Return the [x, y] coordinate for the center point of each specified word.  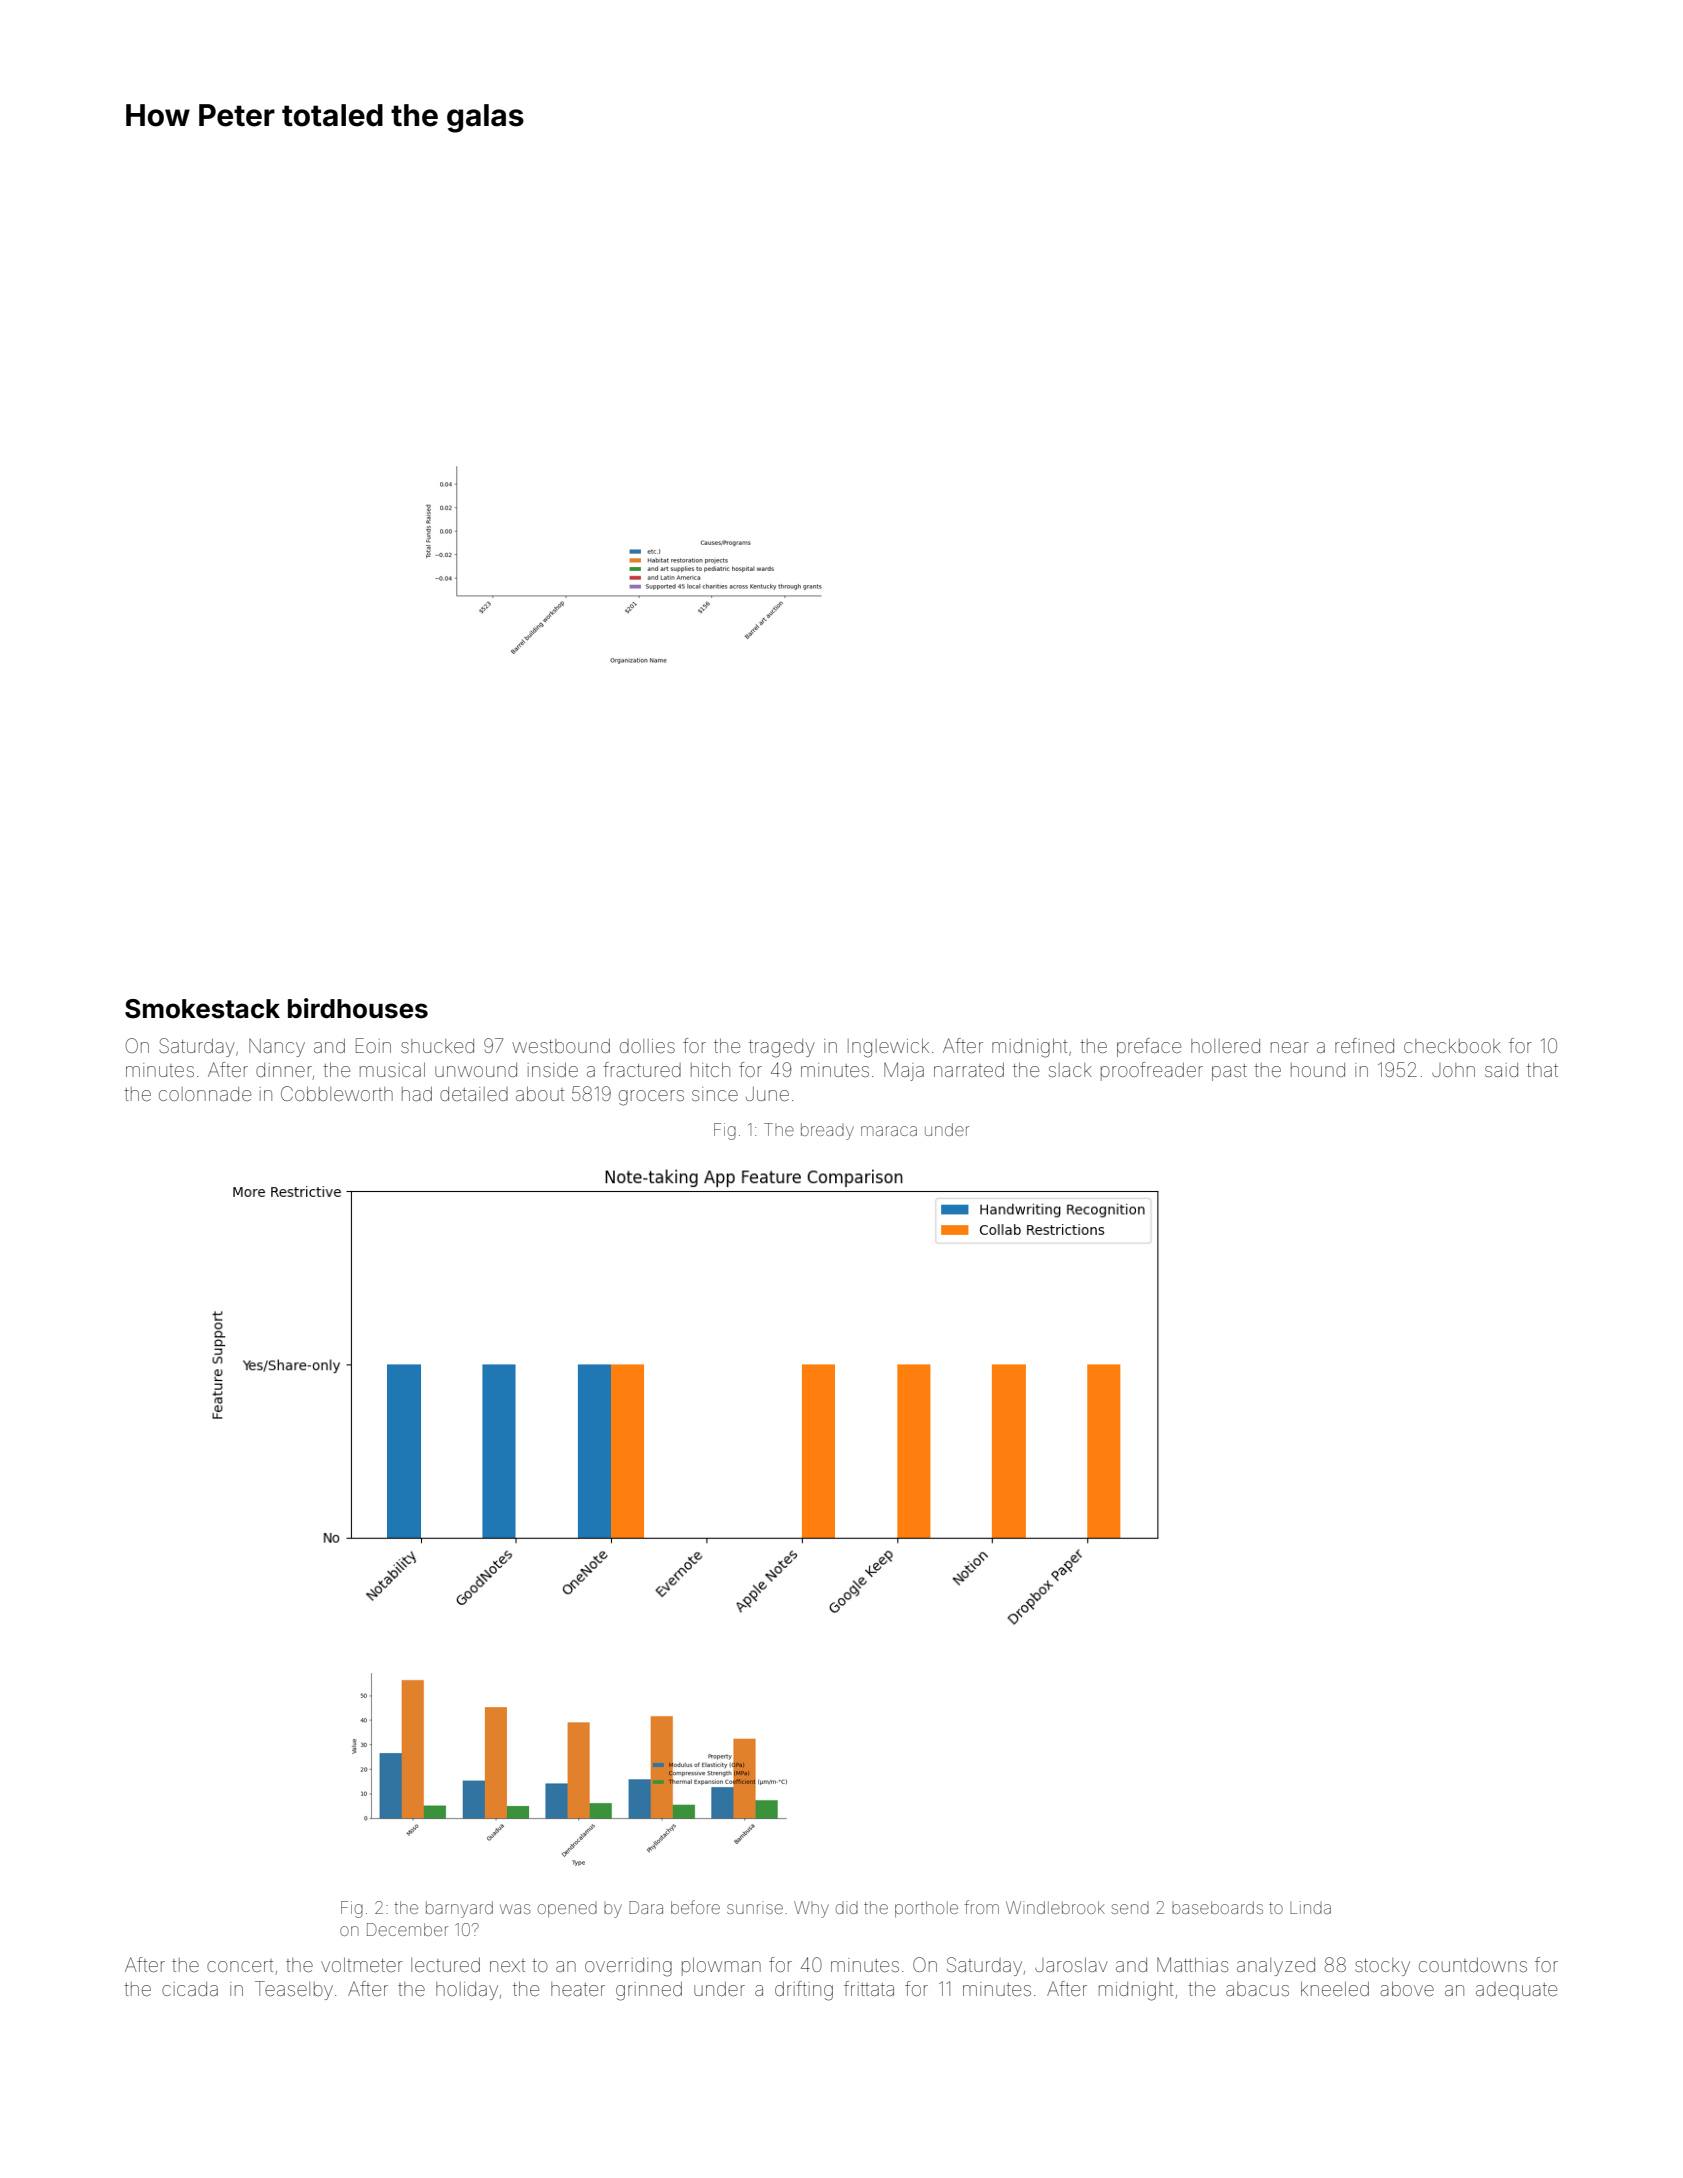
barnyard [459, 1909]
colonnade [205, 1094]
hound [1318, 1070]
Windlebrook [1055, 1907]
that [1542, 1070]
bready [827, 1131]
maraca [889, 1131]
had [417, 1094]
